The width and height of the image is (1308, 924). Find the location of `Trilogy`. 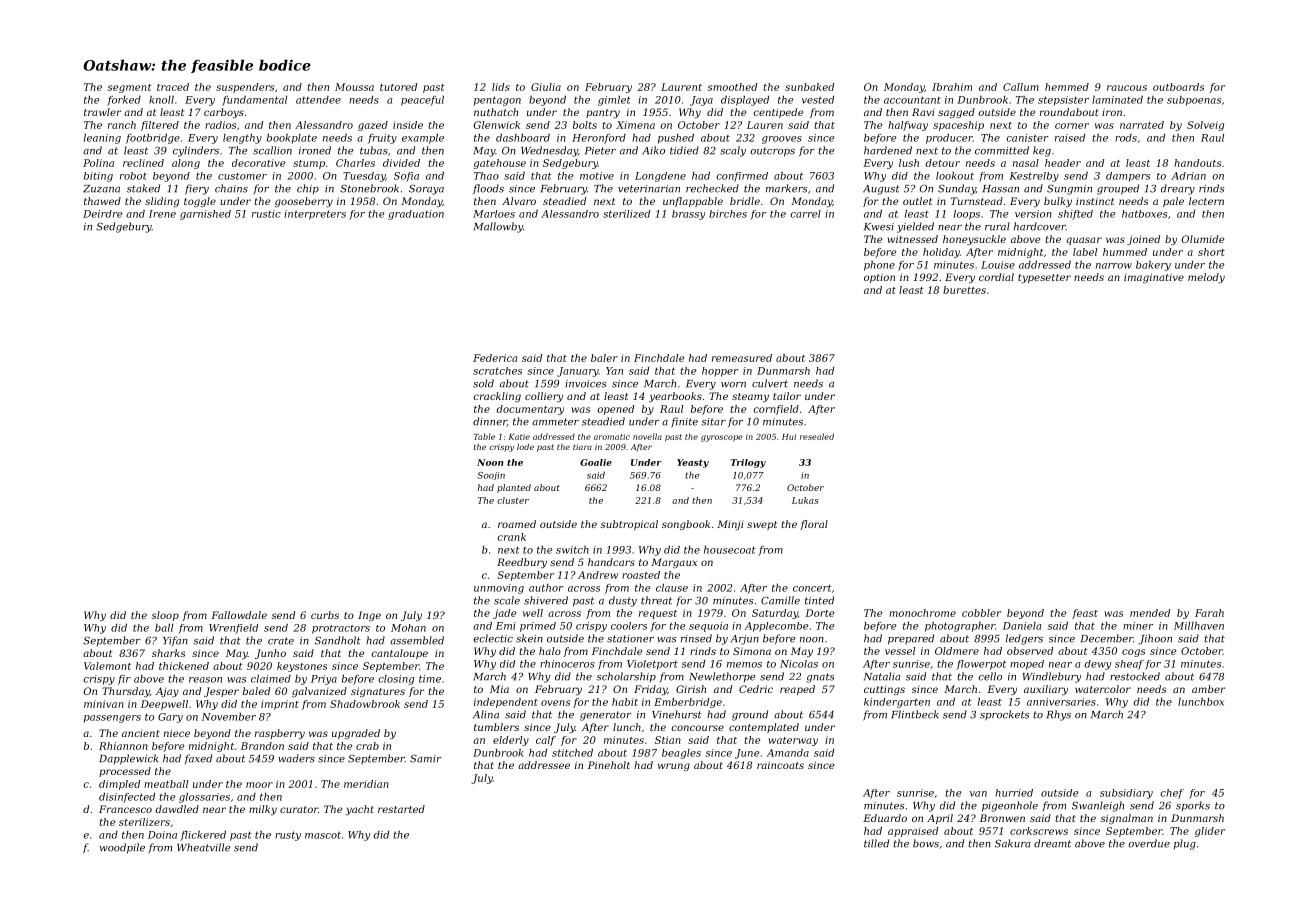

Trilogy is located at coordinates (748, 463).
